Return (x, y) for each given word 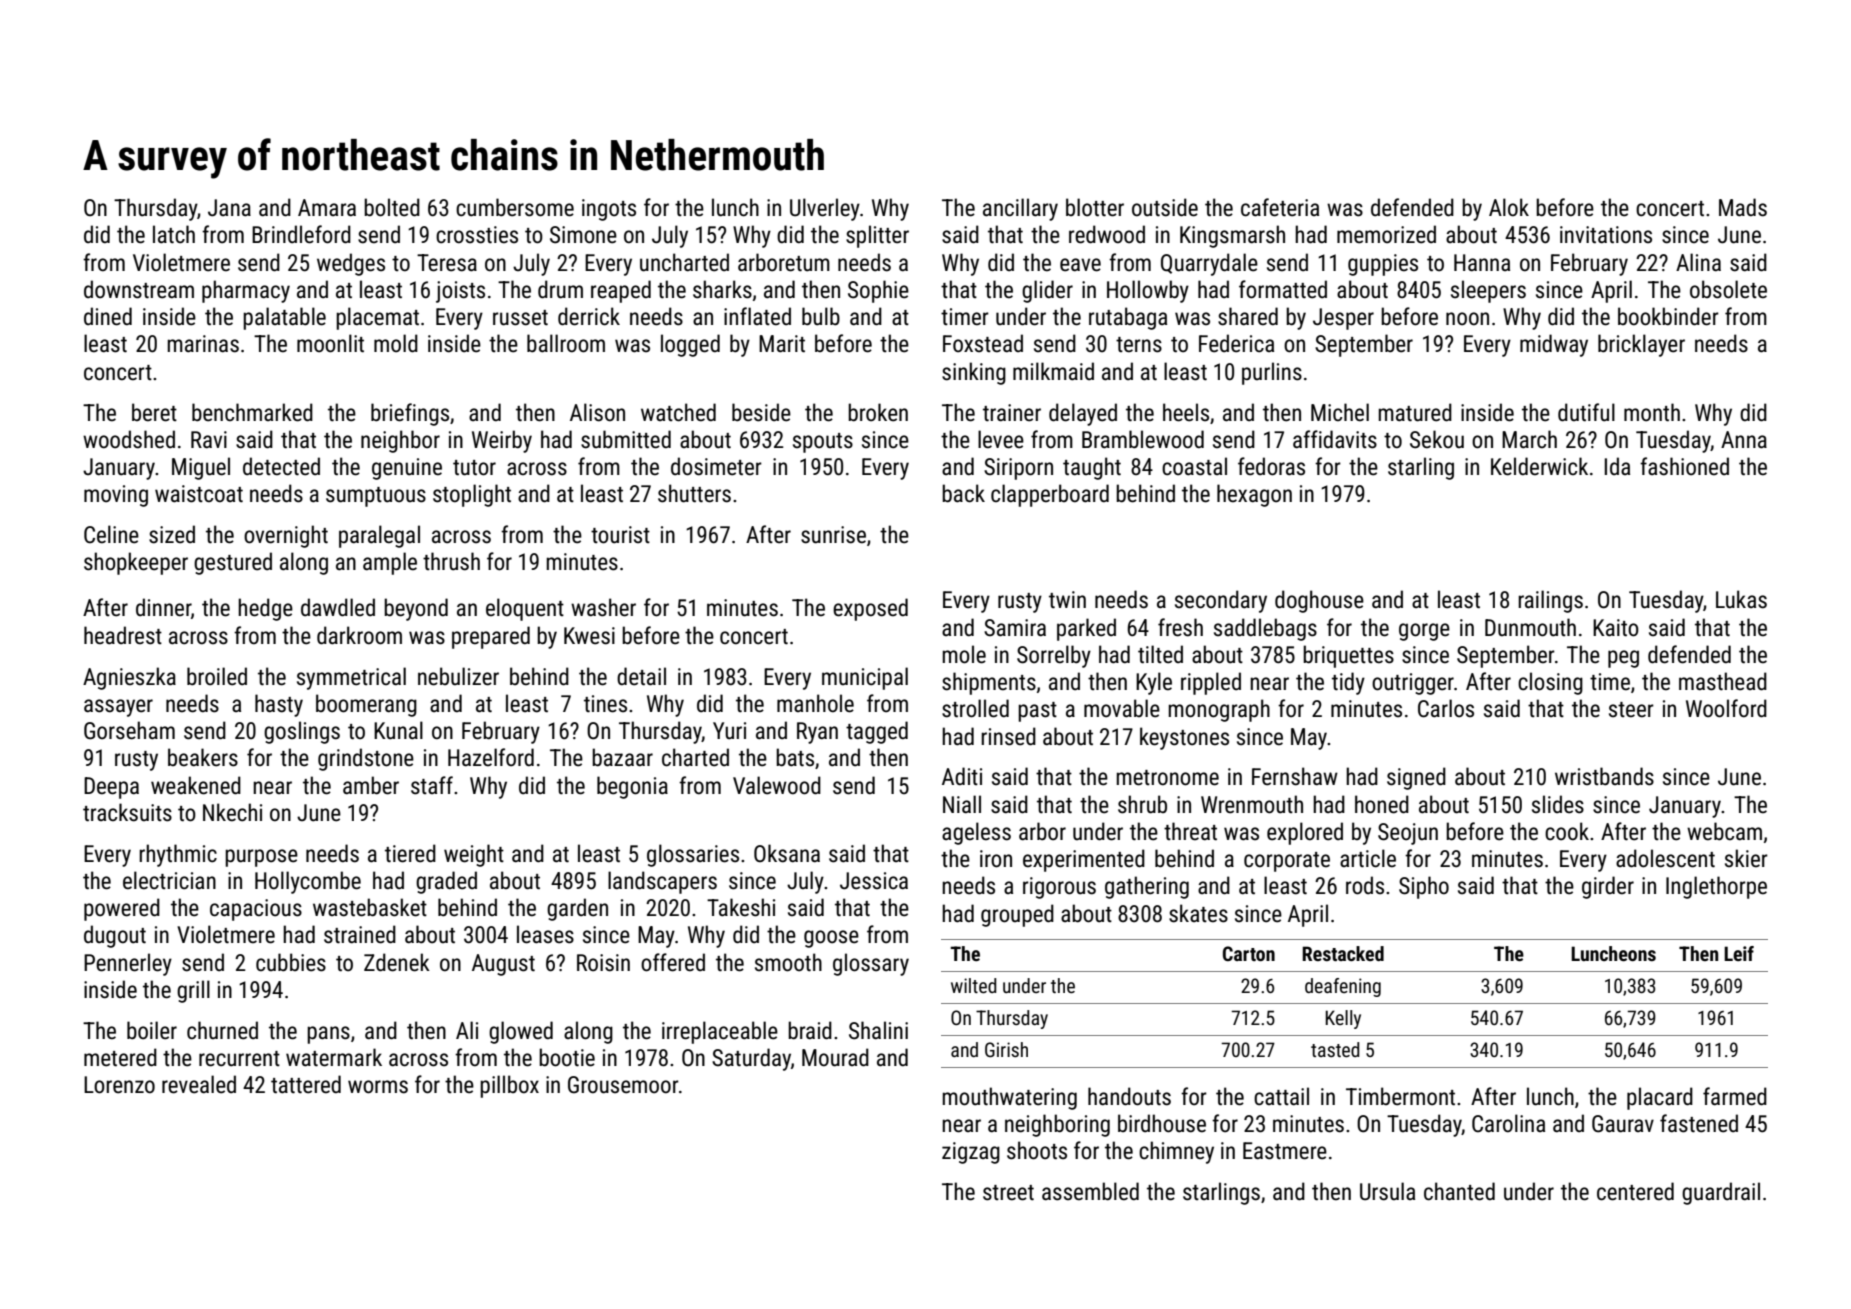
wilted (974, 985)
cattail (1281, 1096)
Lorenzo (119, 1085)
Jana (229, 208)
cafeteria (1280, 207)
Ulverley (825, 209)
